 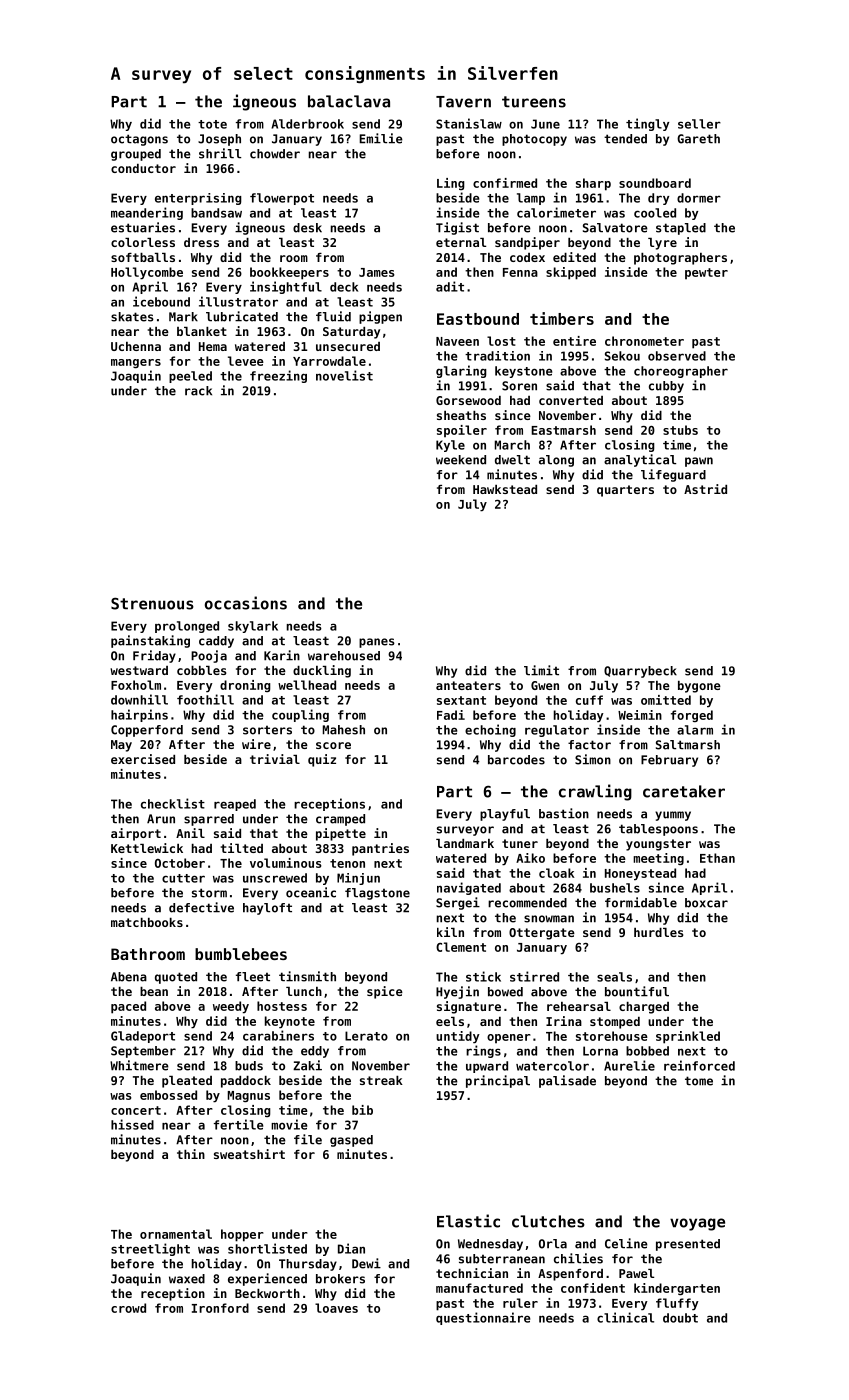 I want to click on ruler, so click(x=520, y=1303).
